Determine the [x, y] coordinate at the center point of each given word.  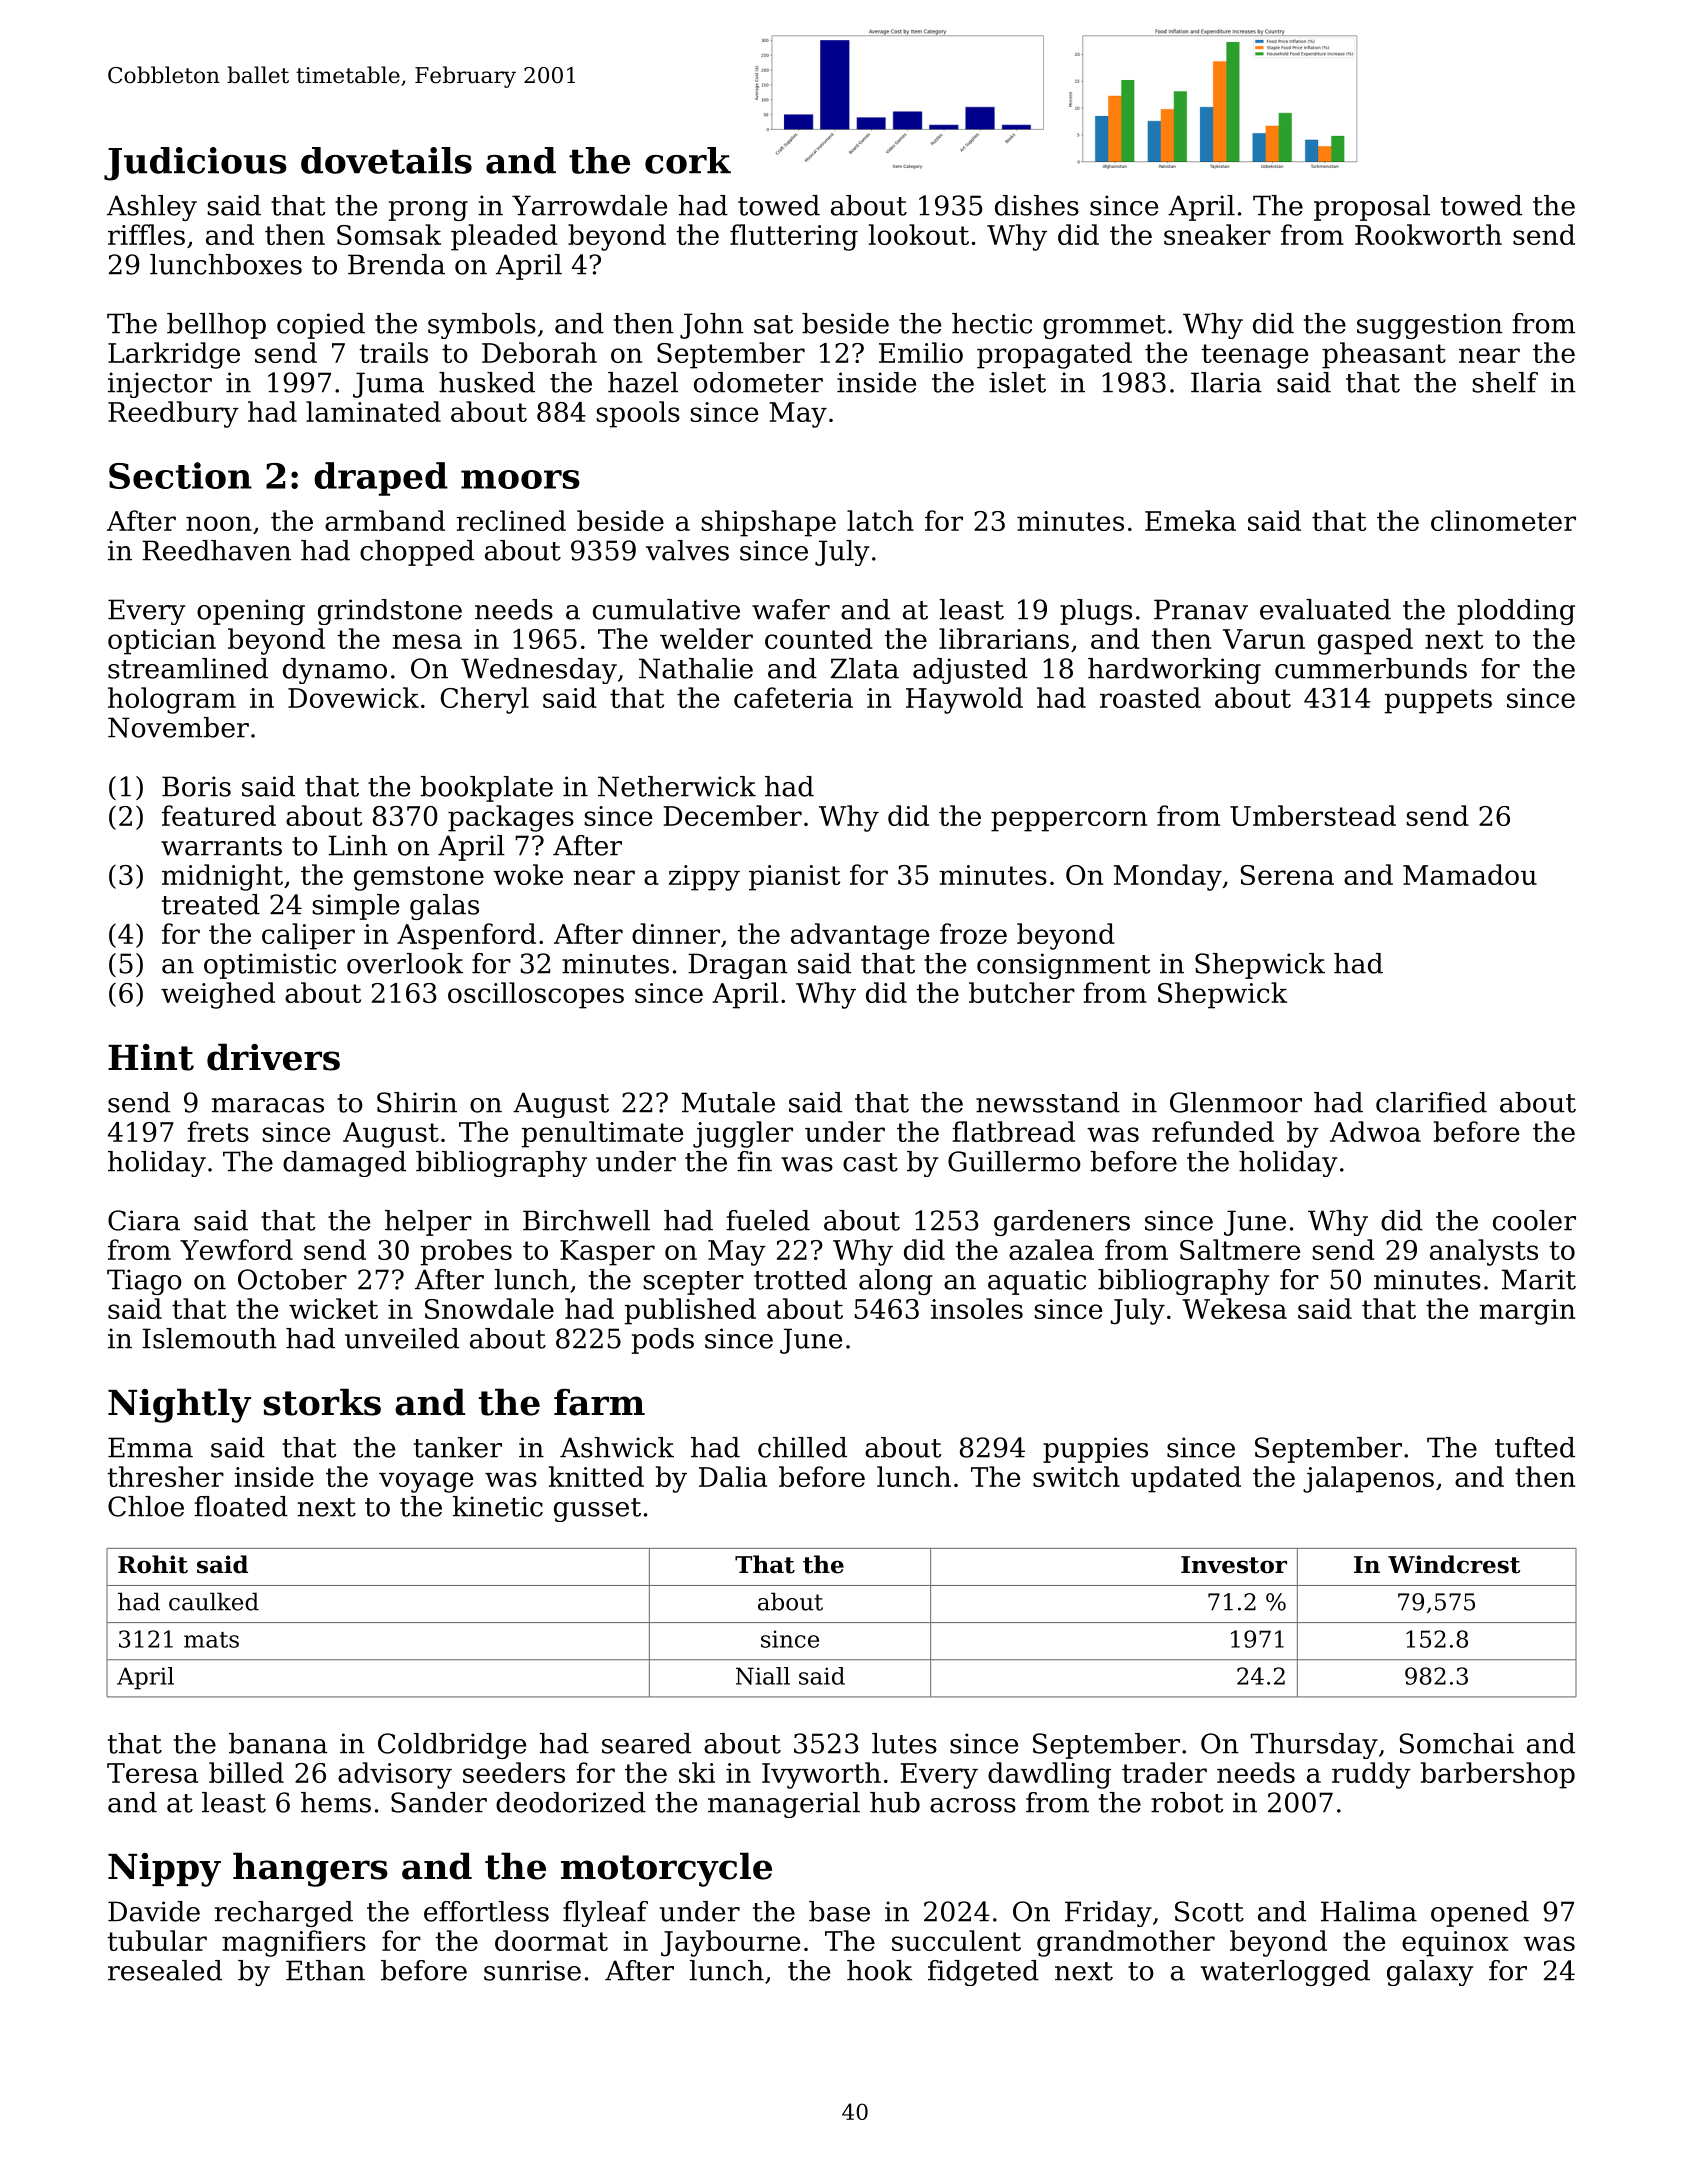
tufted [1535, 1447]
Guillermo [1014, 1161]
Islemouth [209, 1338]
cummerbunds [1371, 668]
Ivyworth [821, 1775]
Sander [439, 1802]
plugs [1096, 612]
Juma [388, 385]
